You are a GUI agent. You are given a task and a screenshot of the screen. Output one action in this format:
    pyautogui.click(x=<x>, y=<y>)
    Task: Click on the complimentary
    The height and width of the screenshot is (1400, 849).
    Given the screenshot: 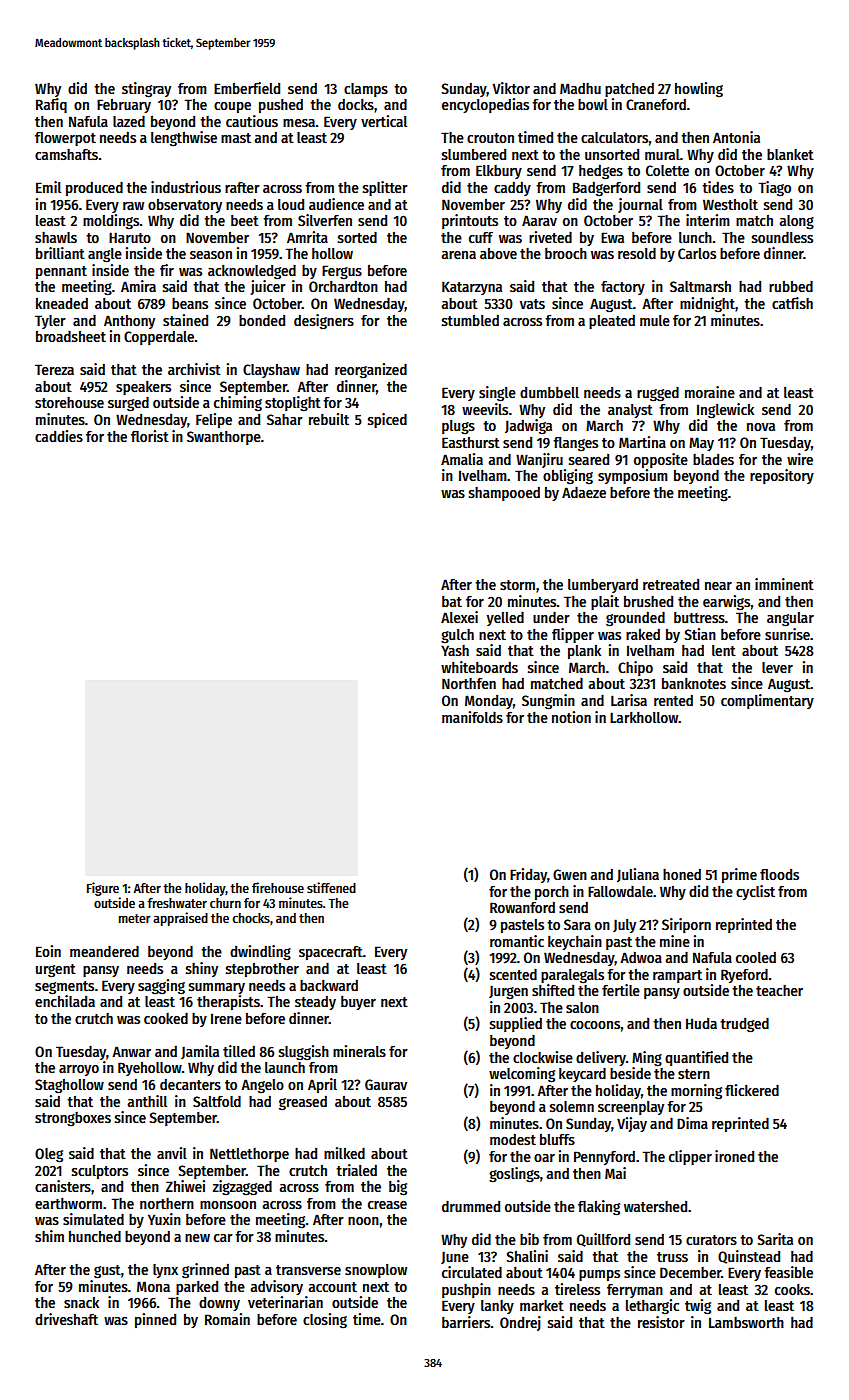 What is the action you would take?
    pyautogui.click(x=767, y=701)
